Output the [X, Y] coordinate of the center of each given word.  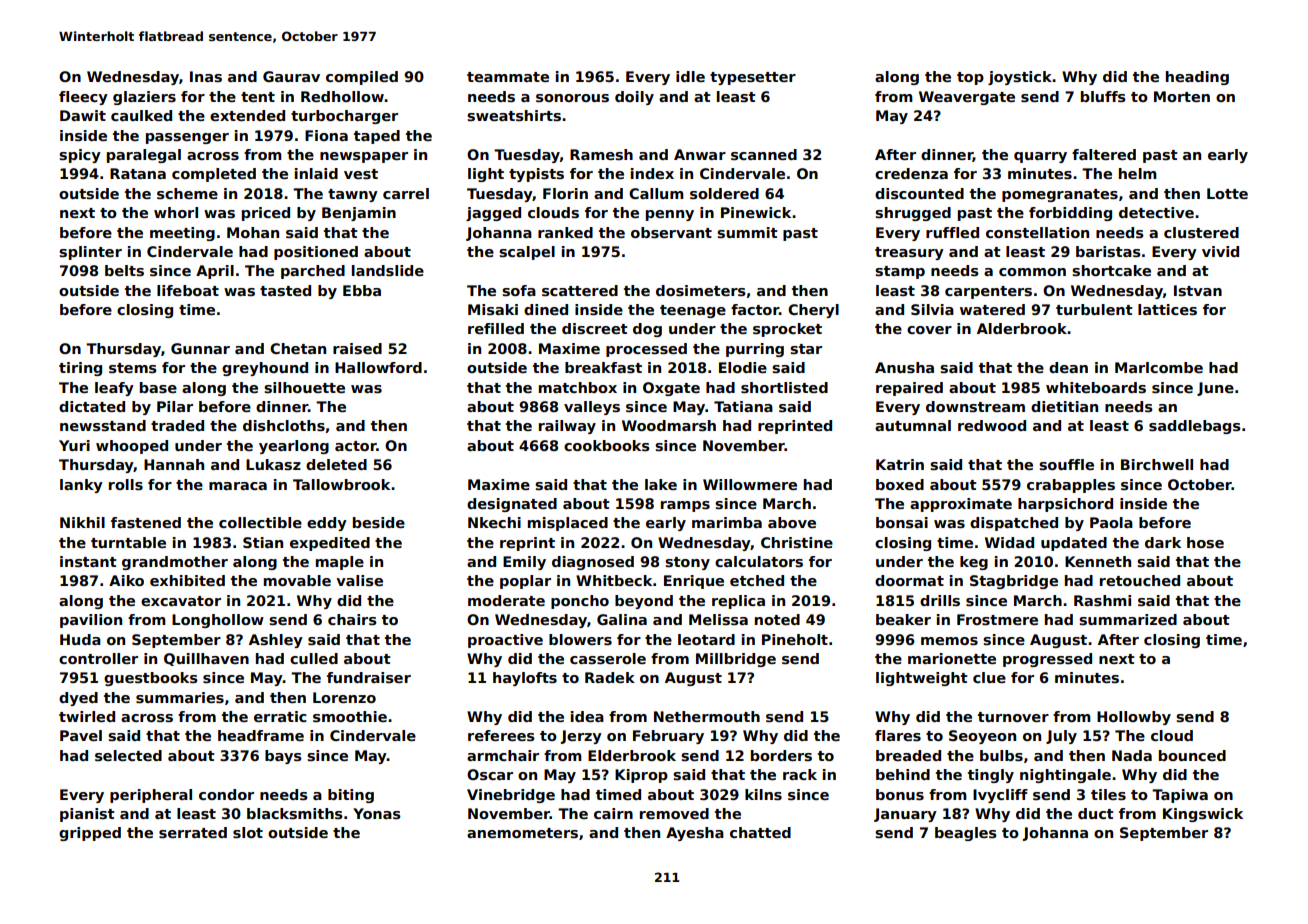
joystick [1020, 78]
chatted [760, 832]
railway [567, 427]
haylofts [525, 679]
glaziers [144, 98]
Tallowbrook [341, 484]
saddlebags [1195, 427]
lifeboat [188, 290]
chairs [352, 619]
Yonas [377, 813]
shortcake [1111, 270]
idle [690, 76]
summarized [1128, 619]
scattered [580, 290]
